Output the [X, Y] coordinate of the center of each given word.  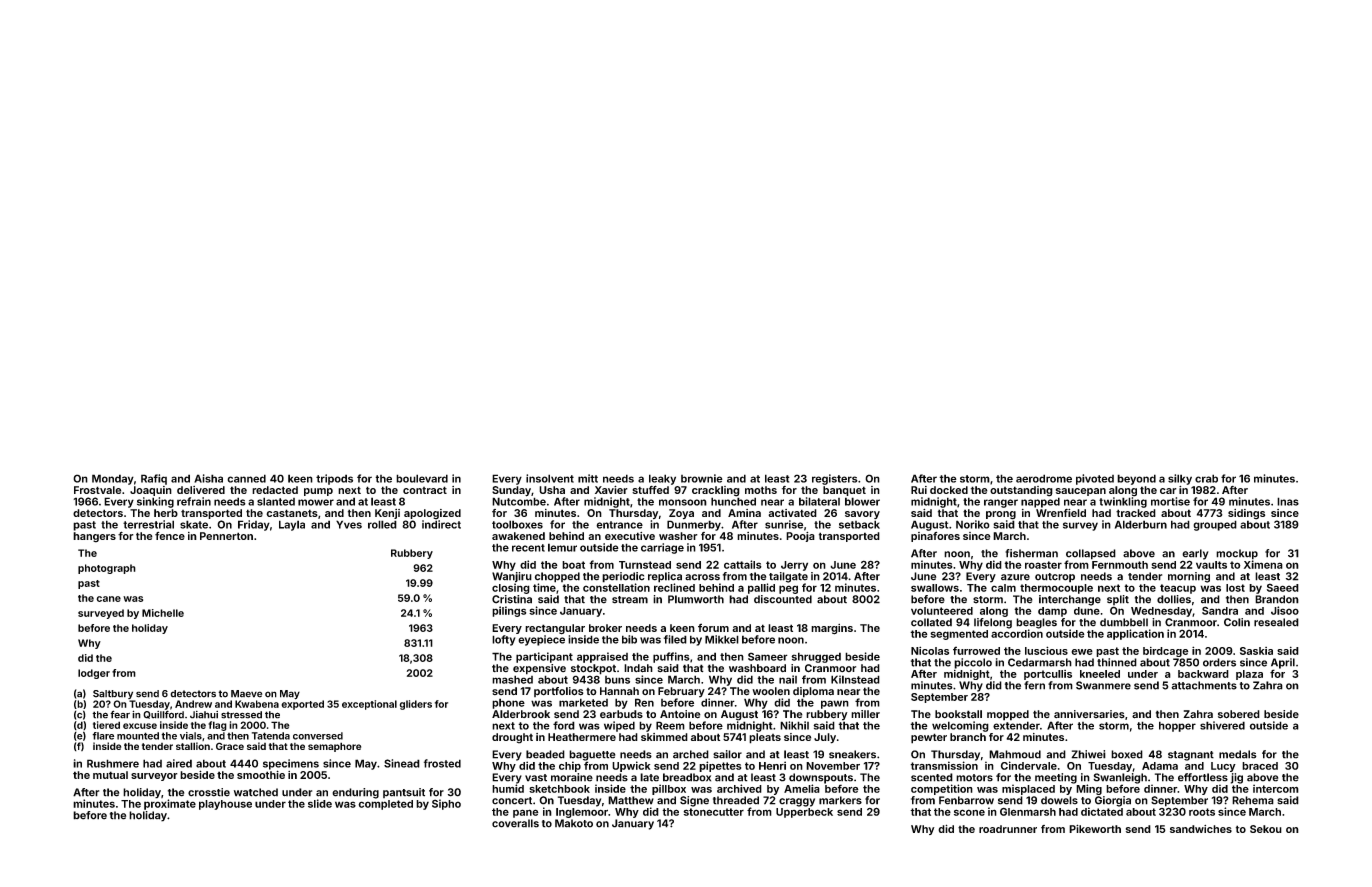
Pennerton [226, 536]
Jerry [794, 566]
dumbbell [1124, 622]
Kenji [387, 514]
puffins [671, 657]
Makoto [574, 823]
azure [1015, 577]
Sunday [511, 491]
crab [1206, 478]
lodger [94, 674]
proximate [170, 804]
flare [103, 736]
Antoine [680, 714]
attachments [1204, 685]
